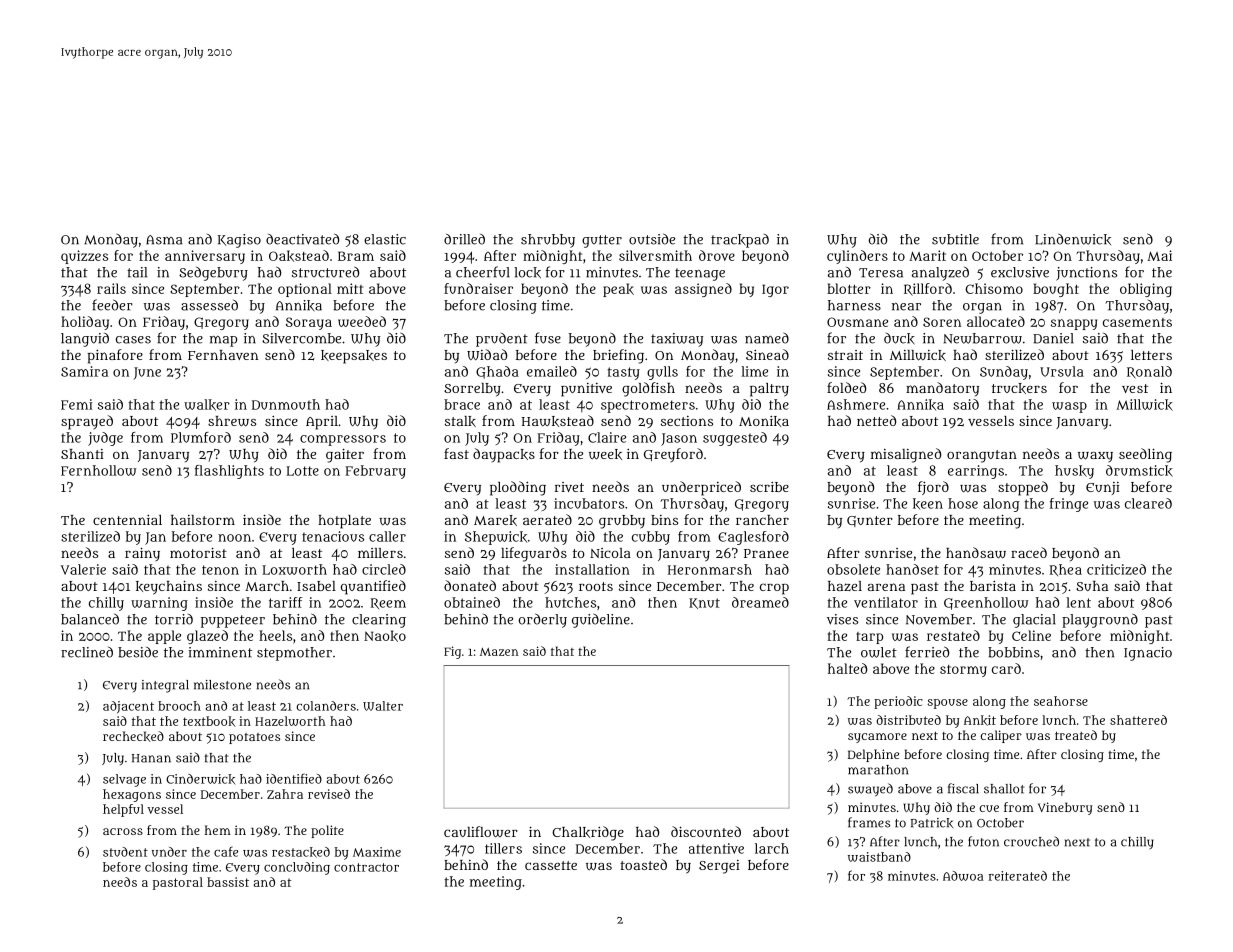 This screenshot has height=952, width=1233. What do you see at coordinates (138, 652) in the screenshot?
I see `beside` at bounding box center [138, 652].
